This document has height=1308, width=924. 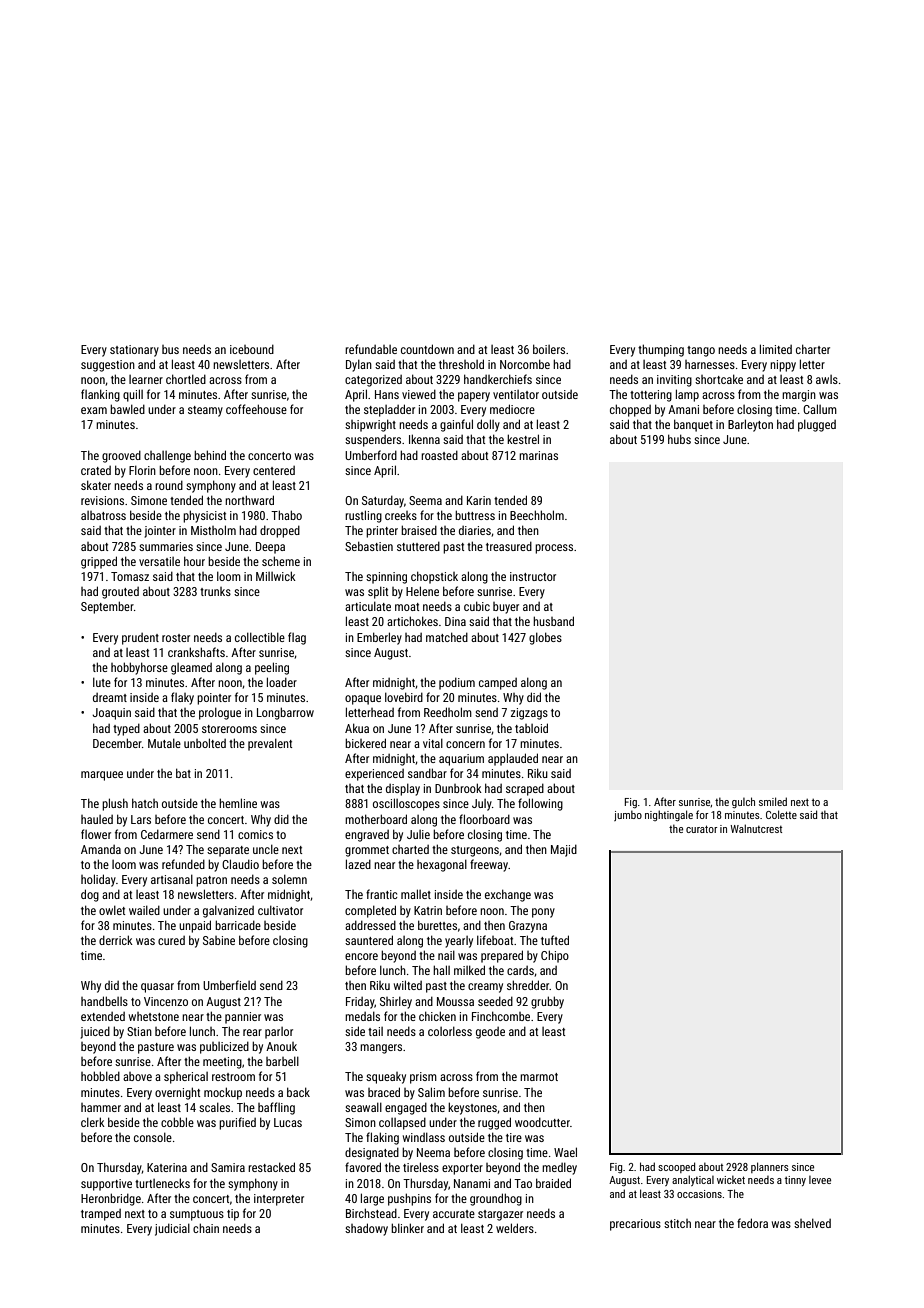 What do you see at coordinates (512, 409) in the document?
I see `mediocre` at bounding box center [512, 409].
